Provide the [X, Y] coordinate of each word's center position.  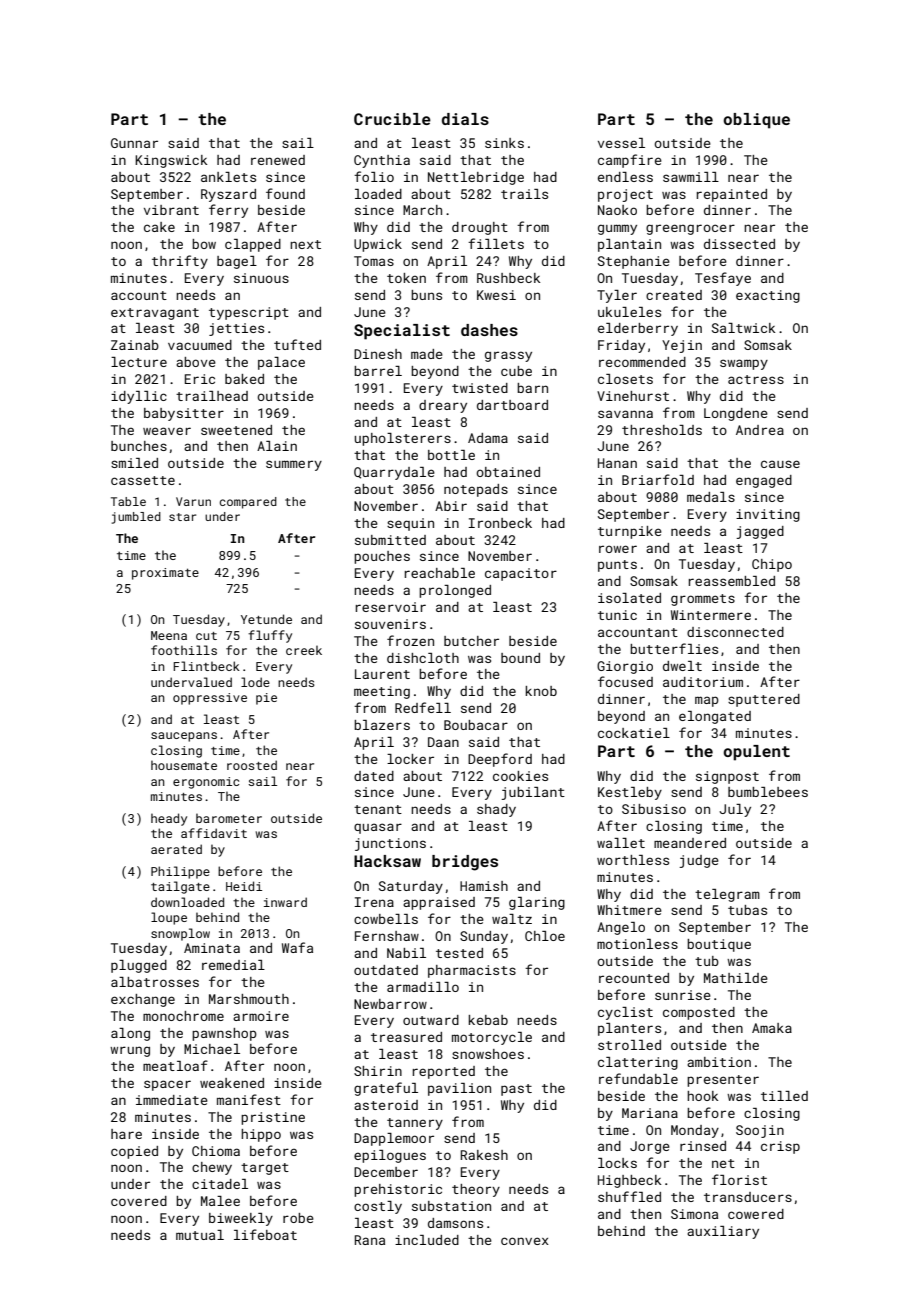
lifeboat [265, 1234]
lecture [139, 362]
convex [525, 1241]
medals [711, 497]
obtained [508, 472]
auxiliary [723, 1232]
